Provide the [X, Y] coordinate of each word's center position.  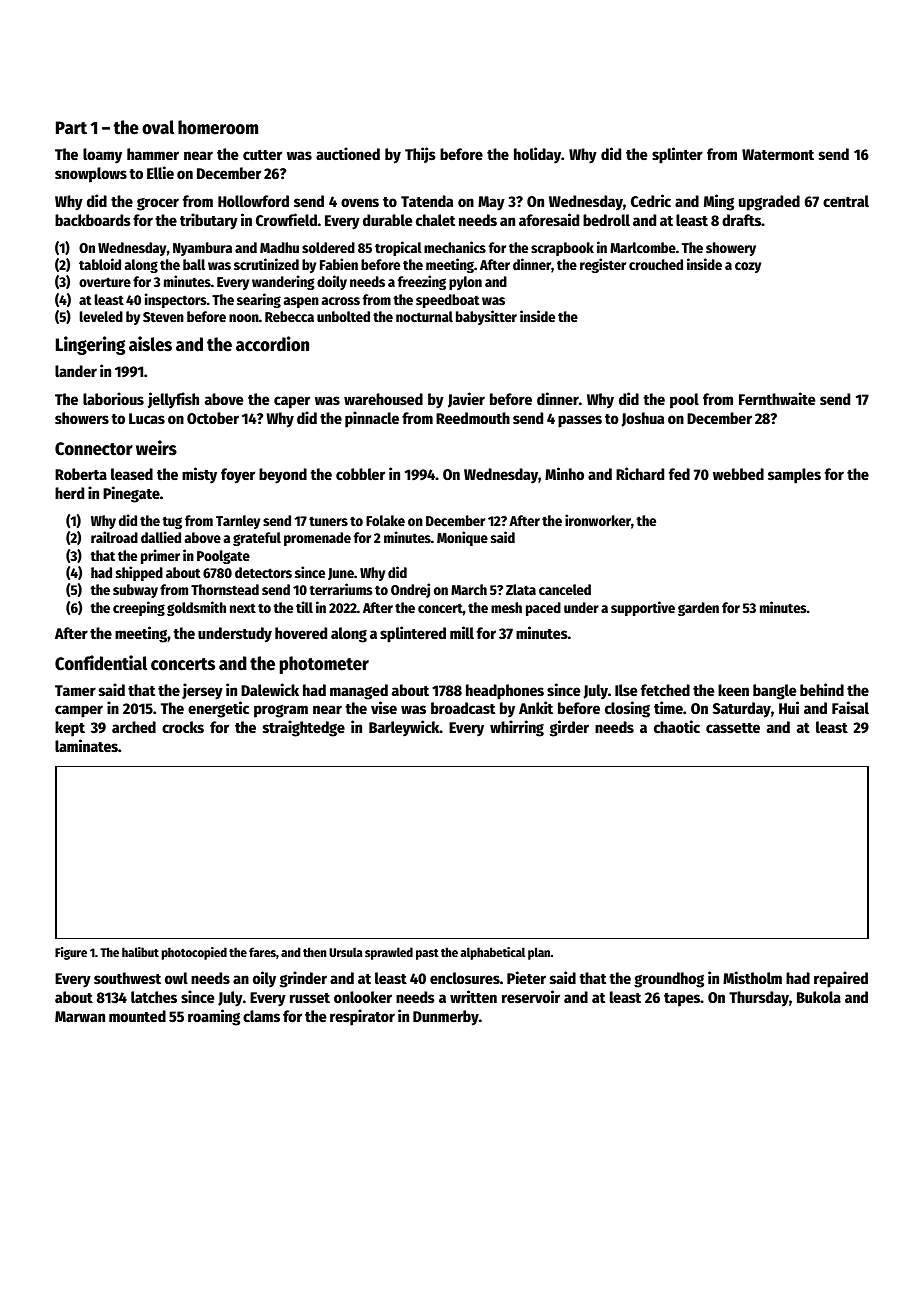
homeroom [218, 127]
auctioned [348, 153]
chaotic [677, 726]
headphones [505, 692]
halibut [140, 952]
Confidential [101, 663]
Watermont [778, 154]
